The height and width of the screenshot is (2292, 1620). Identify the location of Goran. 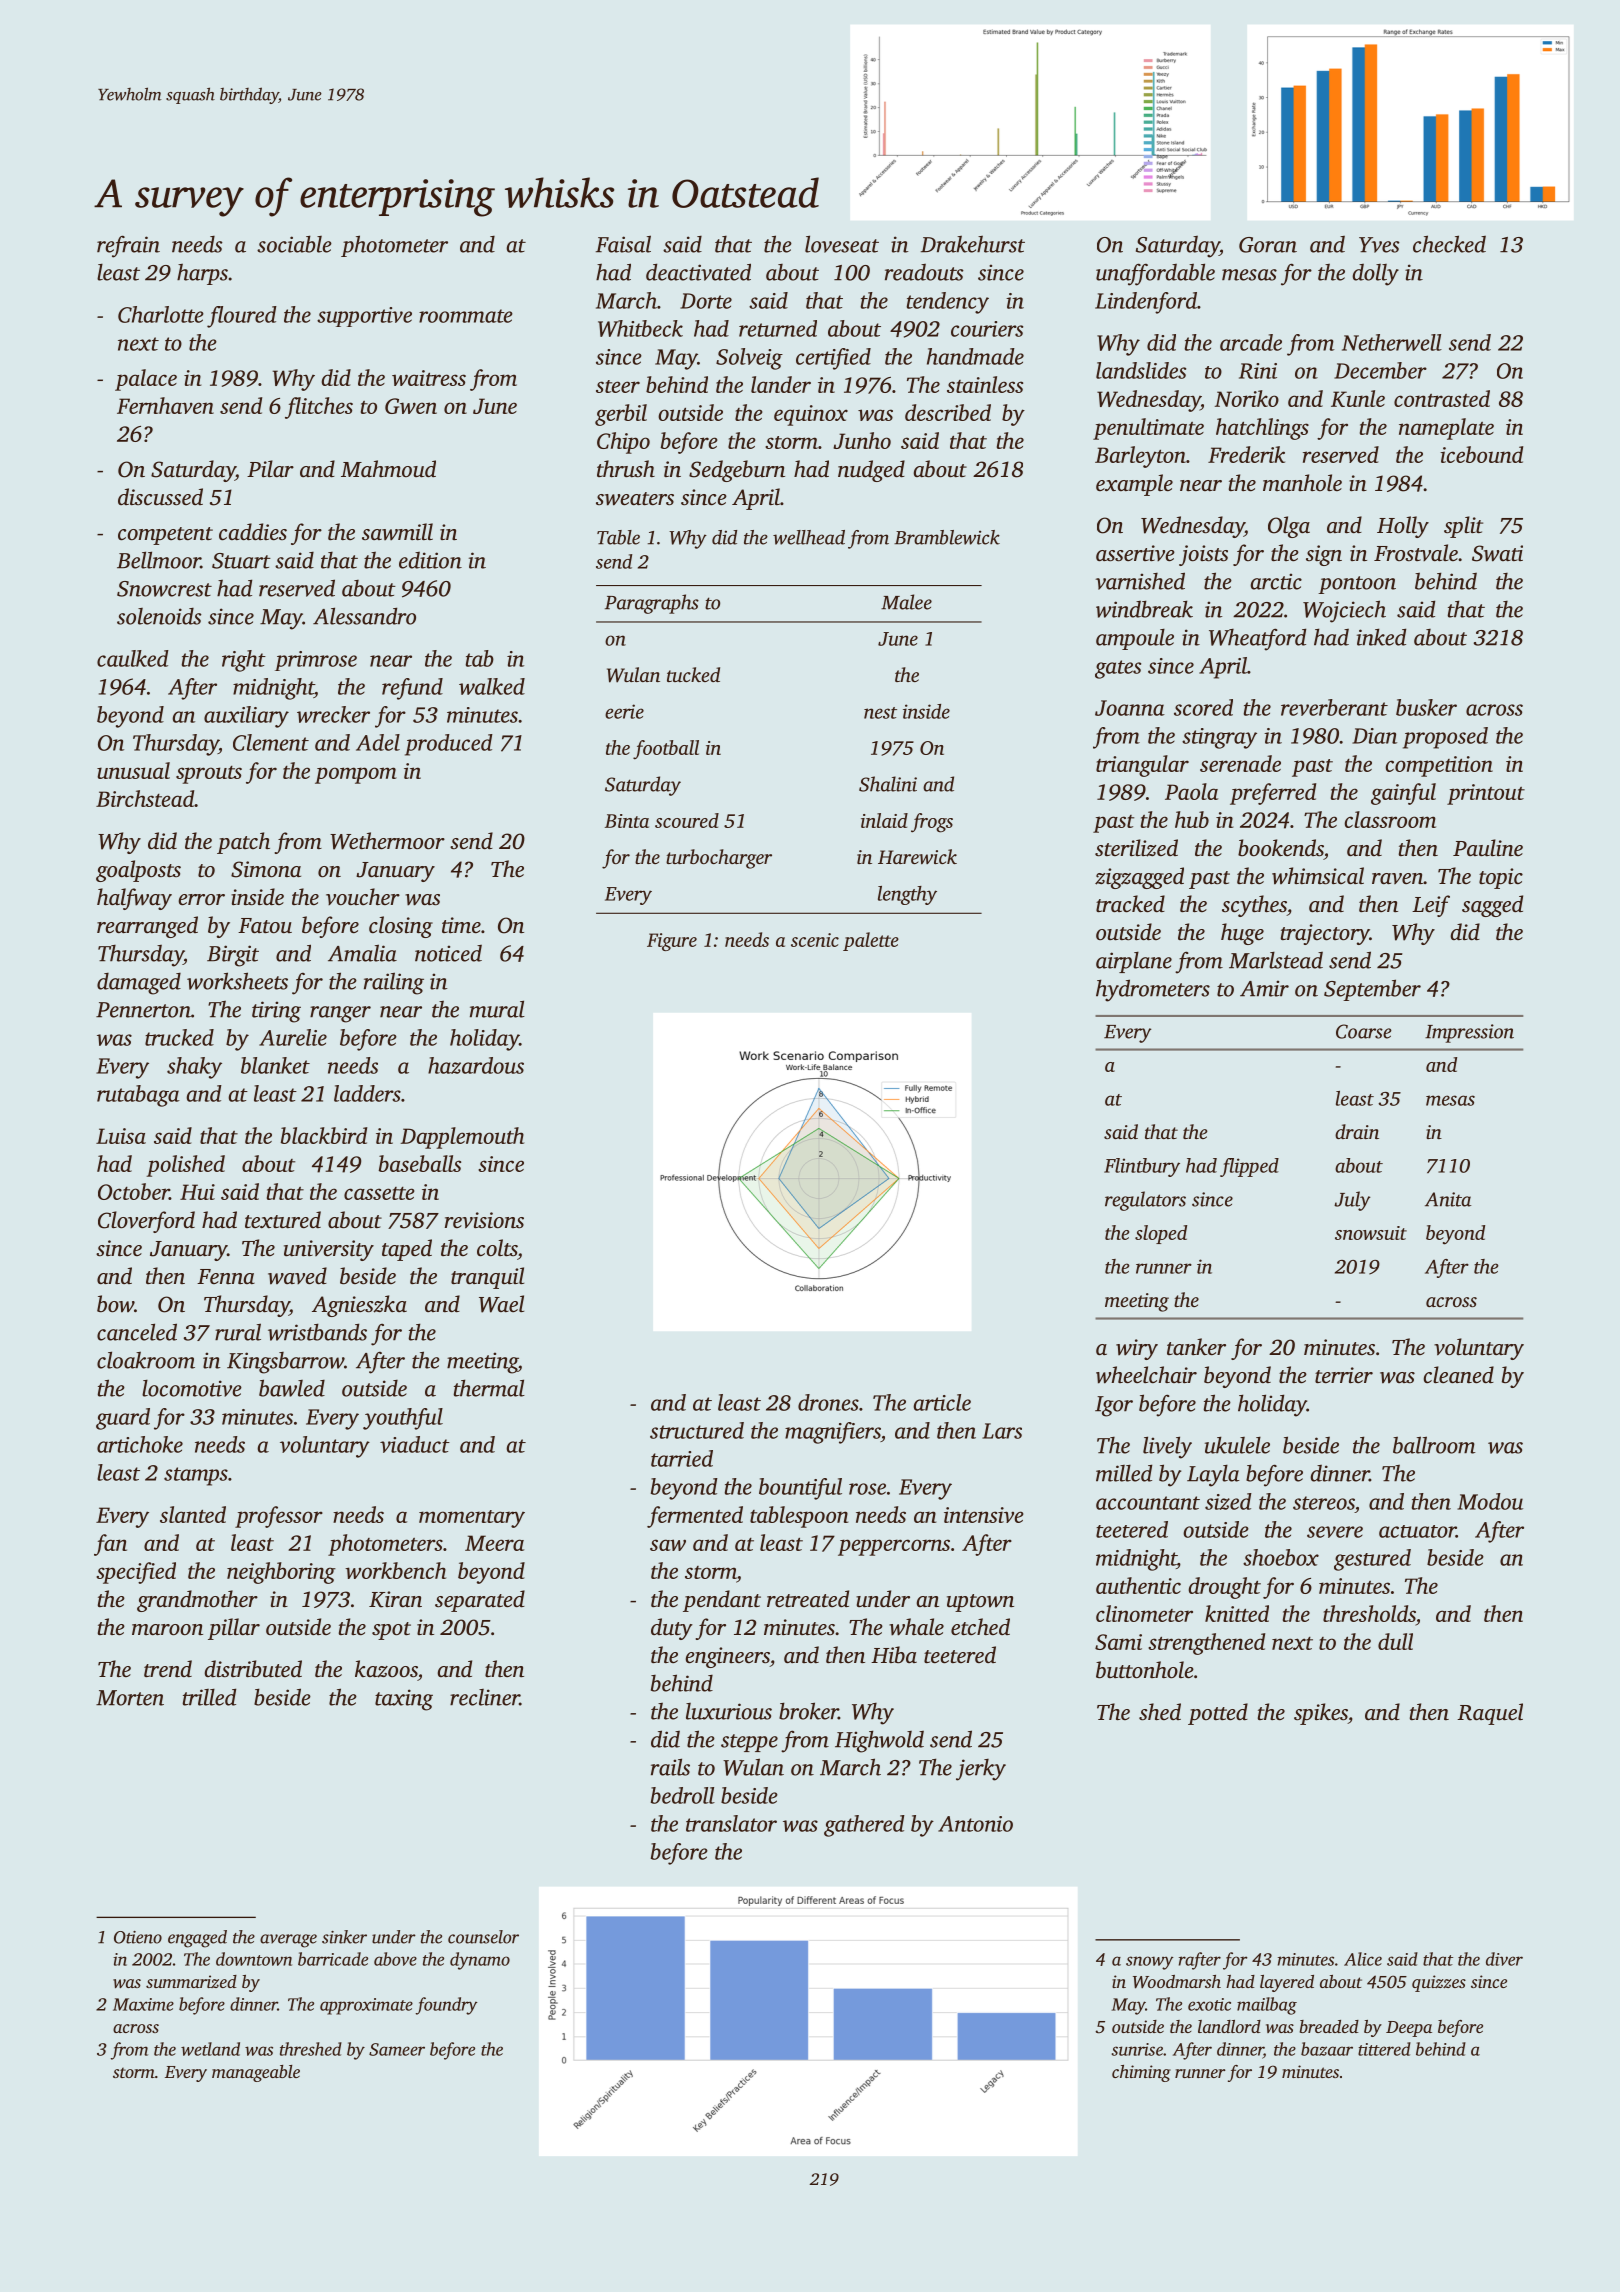
(1268, 245).
